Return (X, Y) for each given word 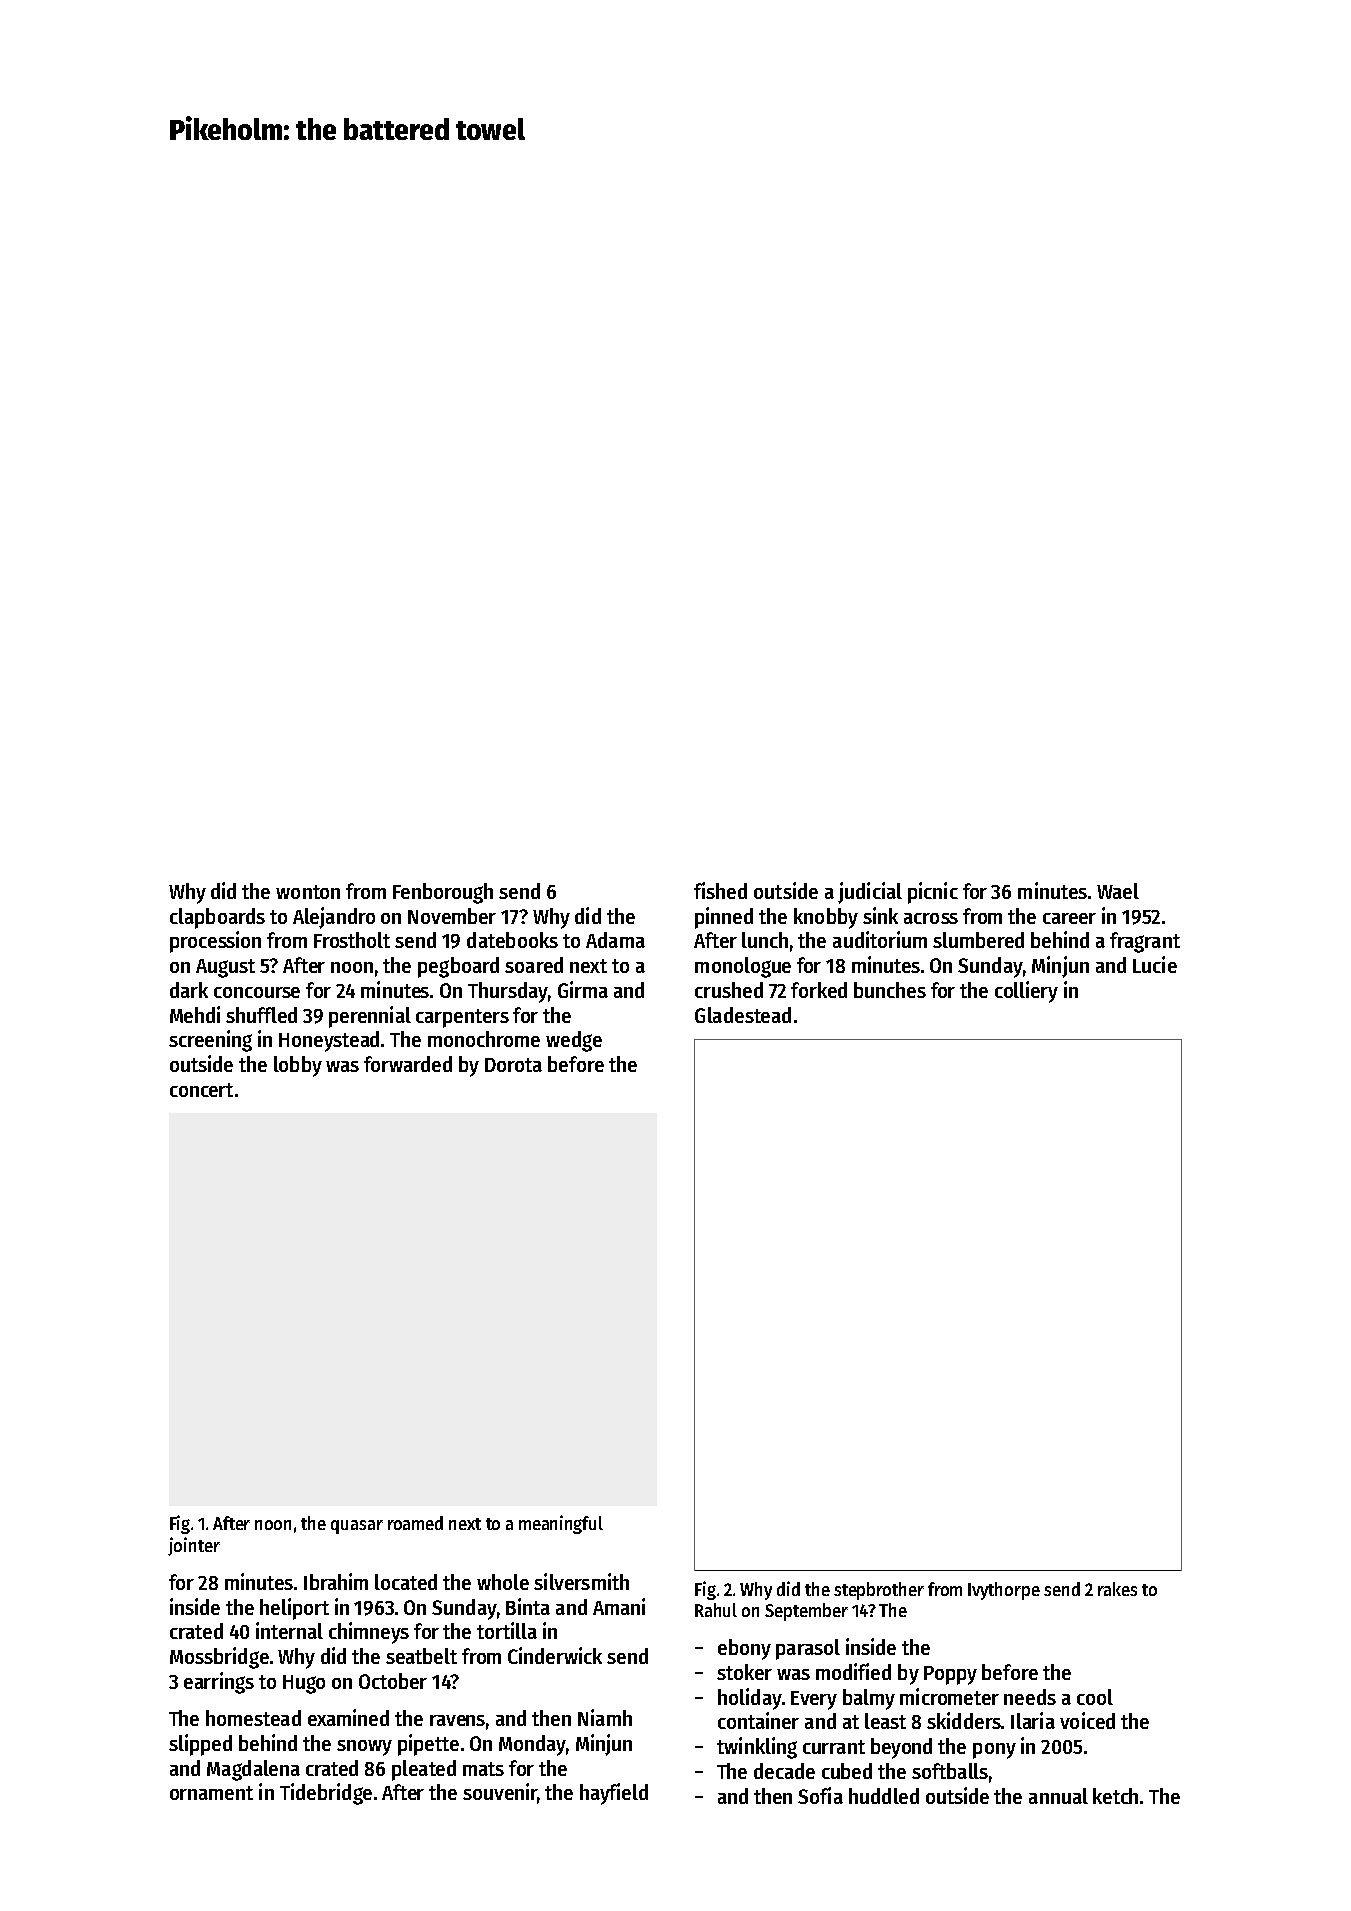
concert (201, 1090)
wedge (574, 1041)
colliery (1026, 992)
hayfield (614, 1794)
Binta (528, 1606)
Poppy (950, 1675)
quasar (357, 1527)
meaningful (561, 1524)
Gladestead (743, 1015)
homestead (253, 1718)
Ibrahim (336, 1581)
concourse (257, 992)
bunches (890, 990)
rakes (1117, 1589)
